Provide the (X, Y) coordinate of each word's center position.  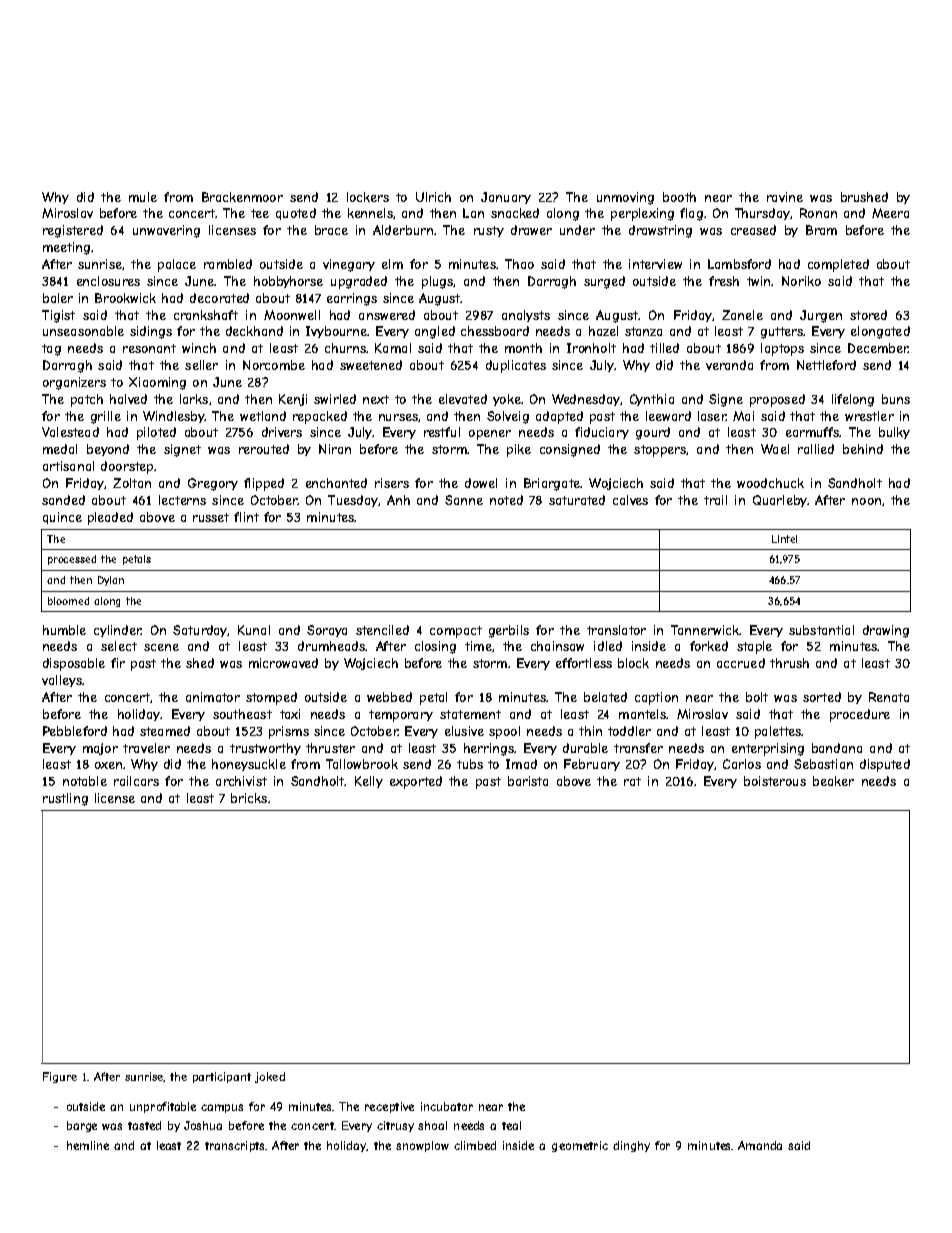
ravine (785, 197)
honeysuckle (249, 765)
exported (416, 782)
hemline (88, 1145)
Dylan (111, 581)
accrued (741, 663)
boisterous (775, 781)
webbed (389, 697)
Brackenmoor (242, 197)
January (506, 198)
